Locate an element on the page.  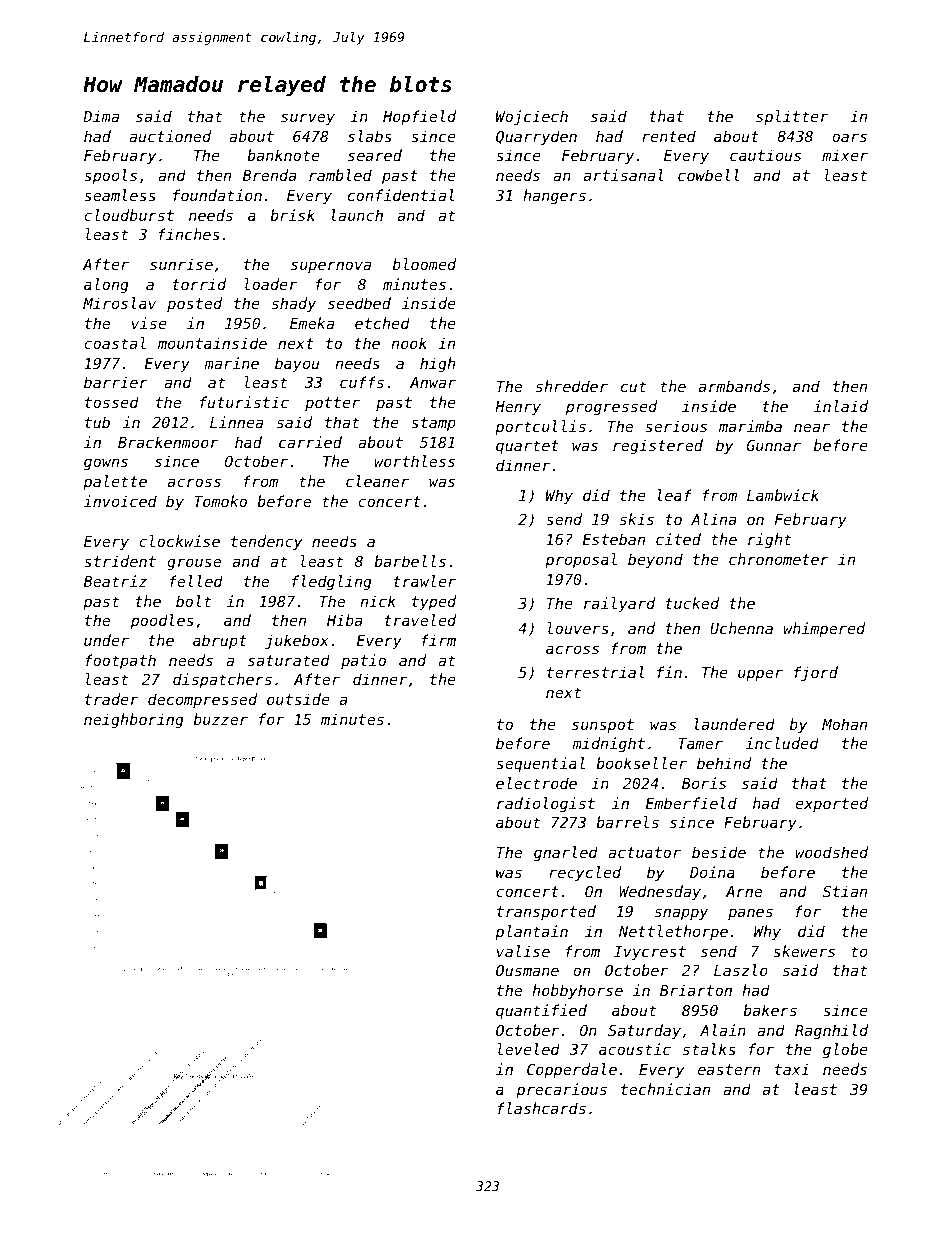
proposal is located at coordinates (581, 560).
